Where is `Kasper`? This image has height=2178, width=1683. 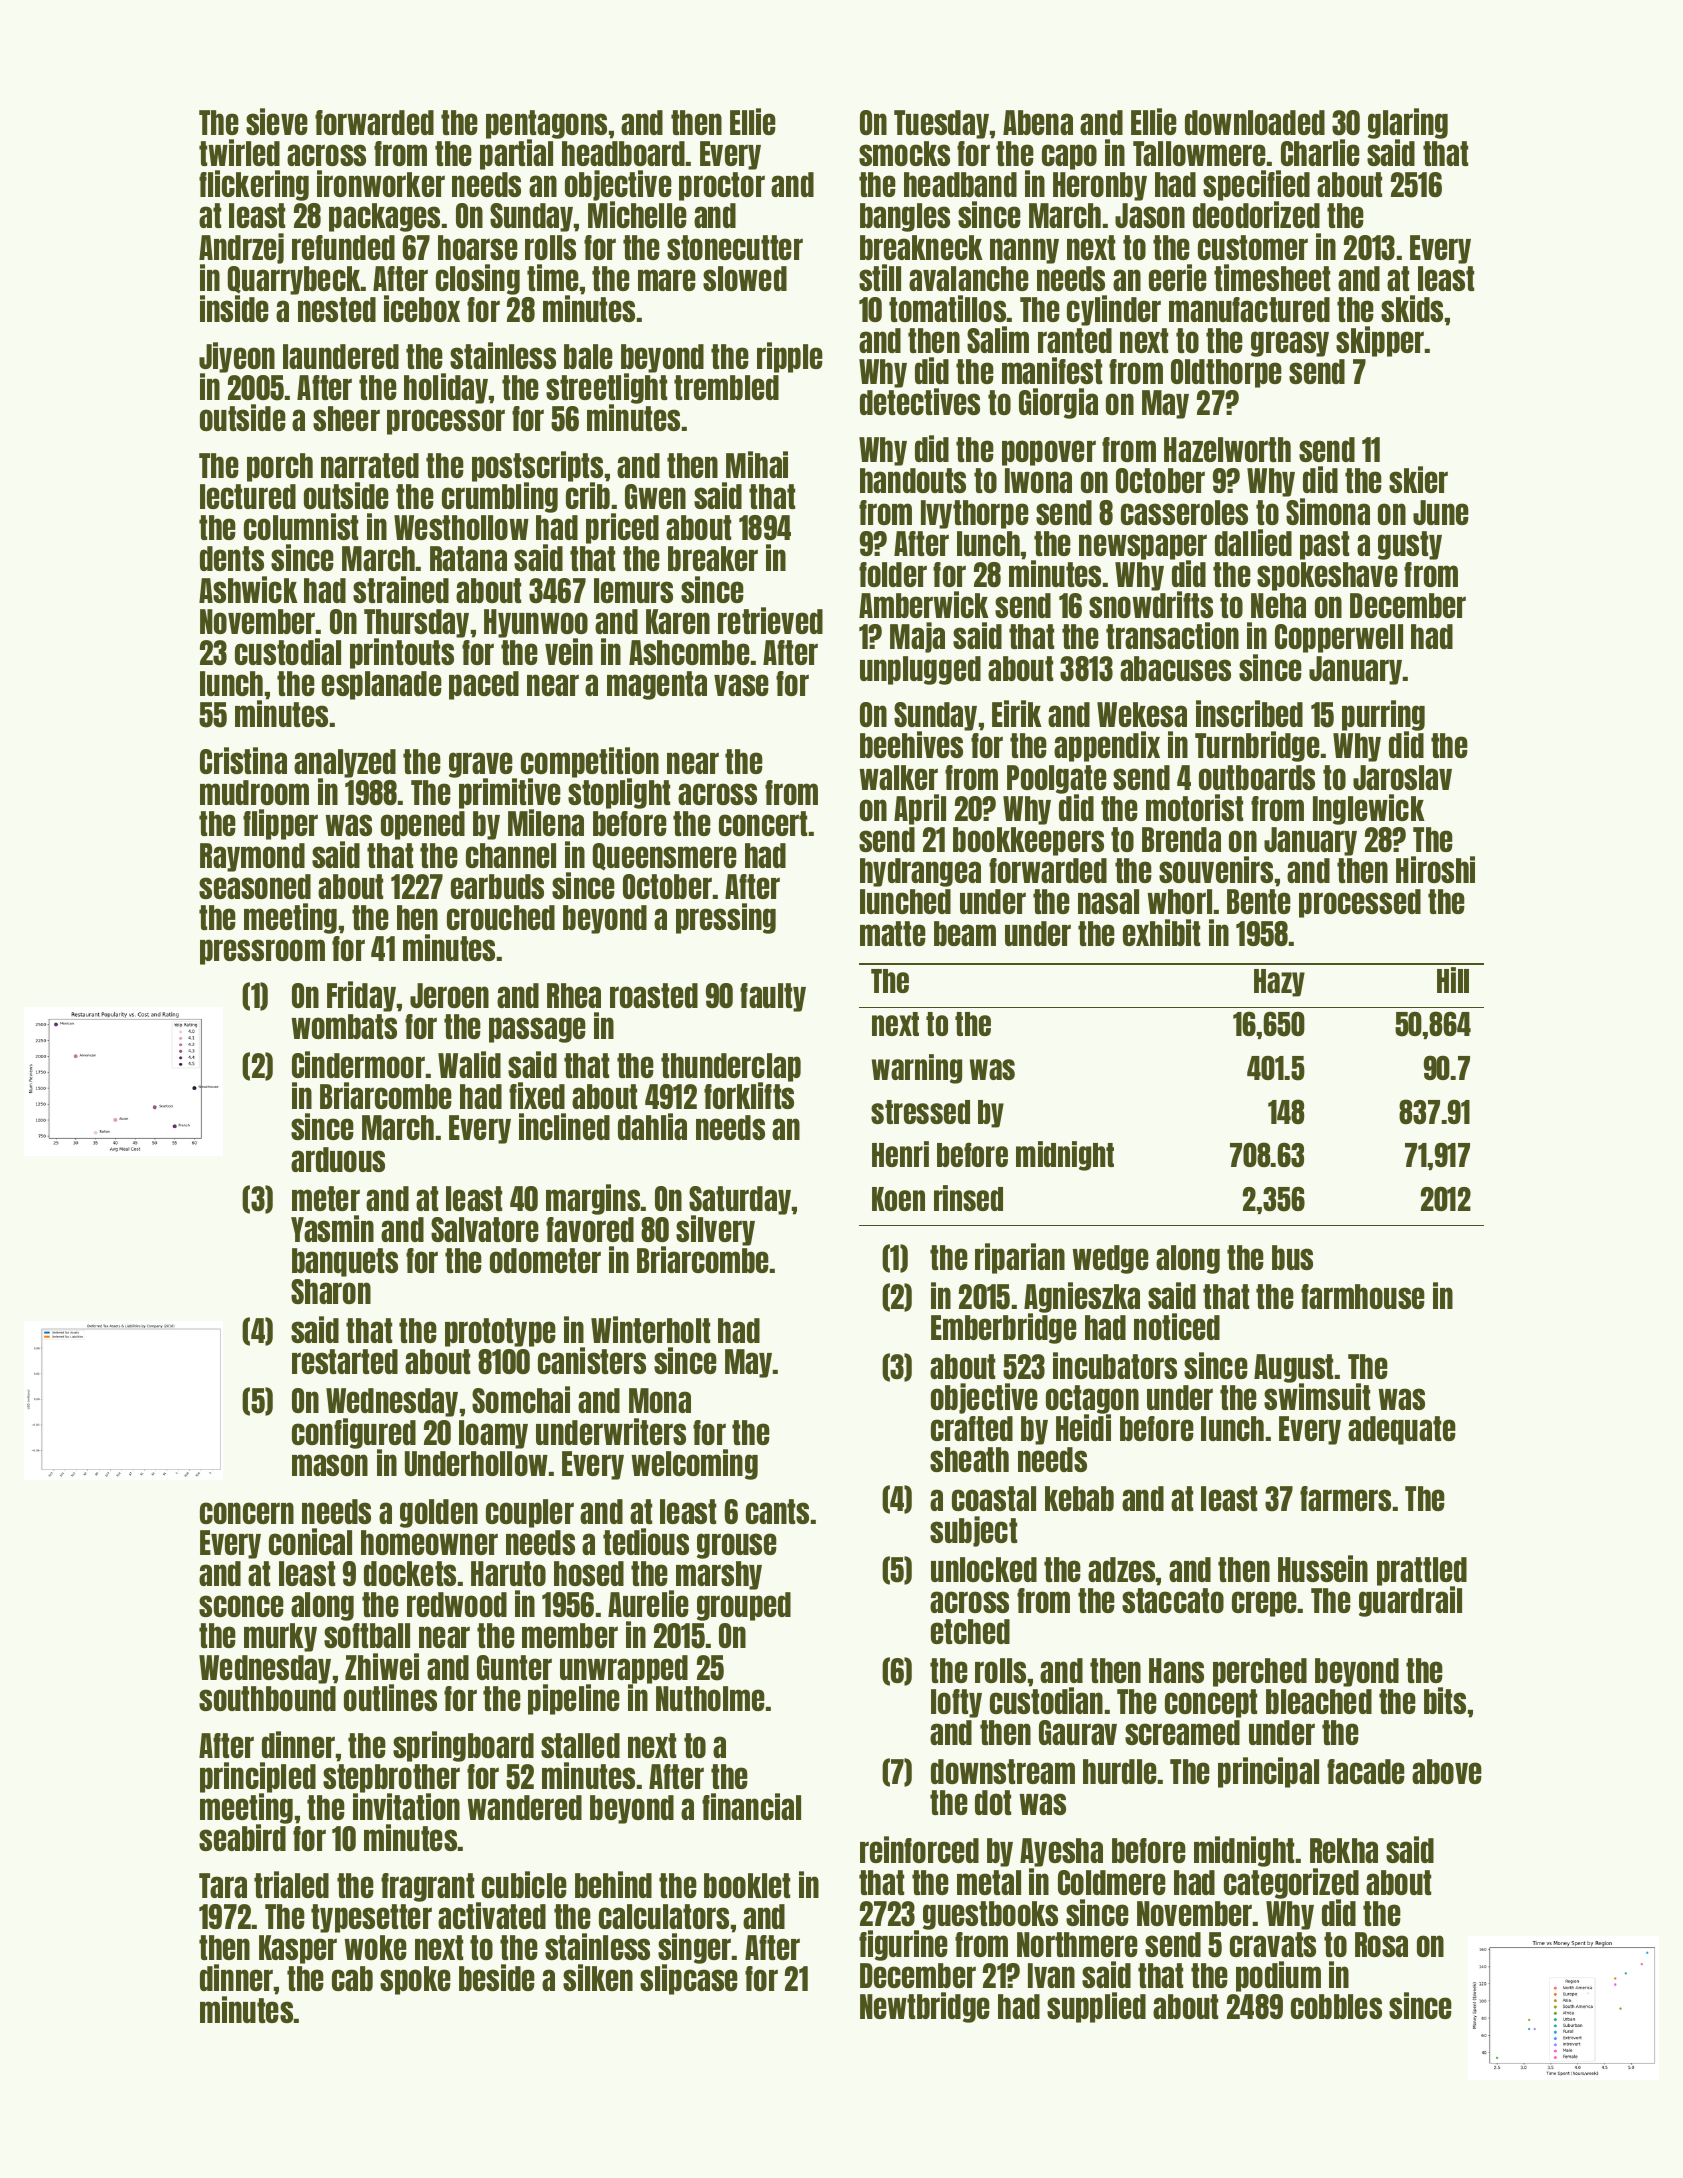 Kasper is located at coordinates (298, 1949).
